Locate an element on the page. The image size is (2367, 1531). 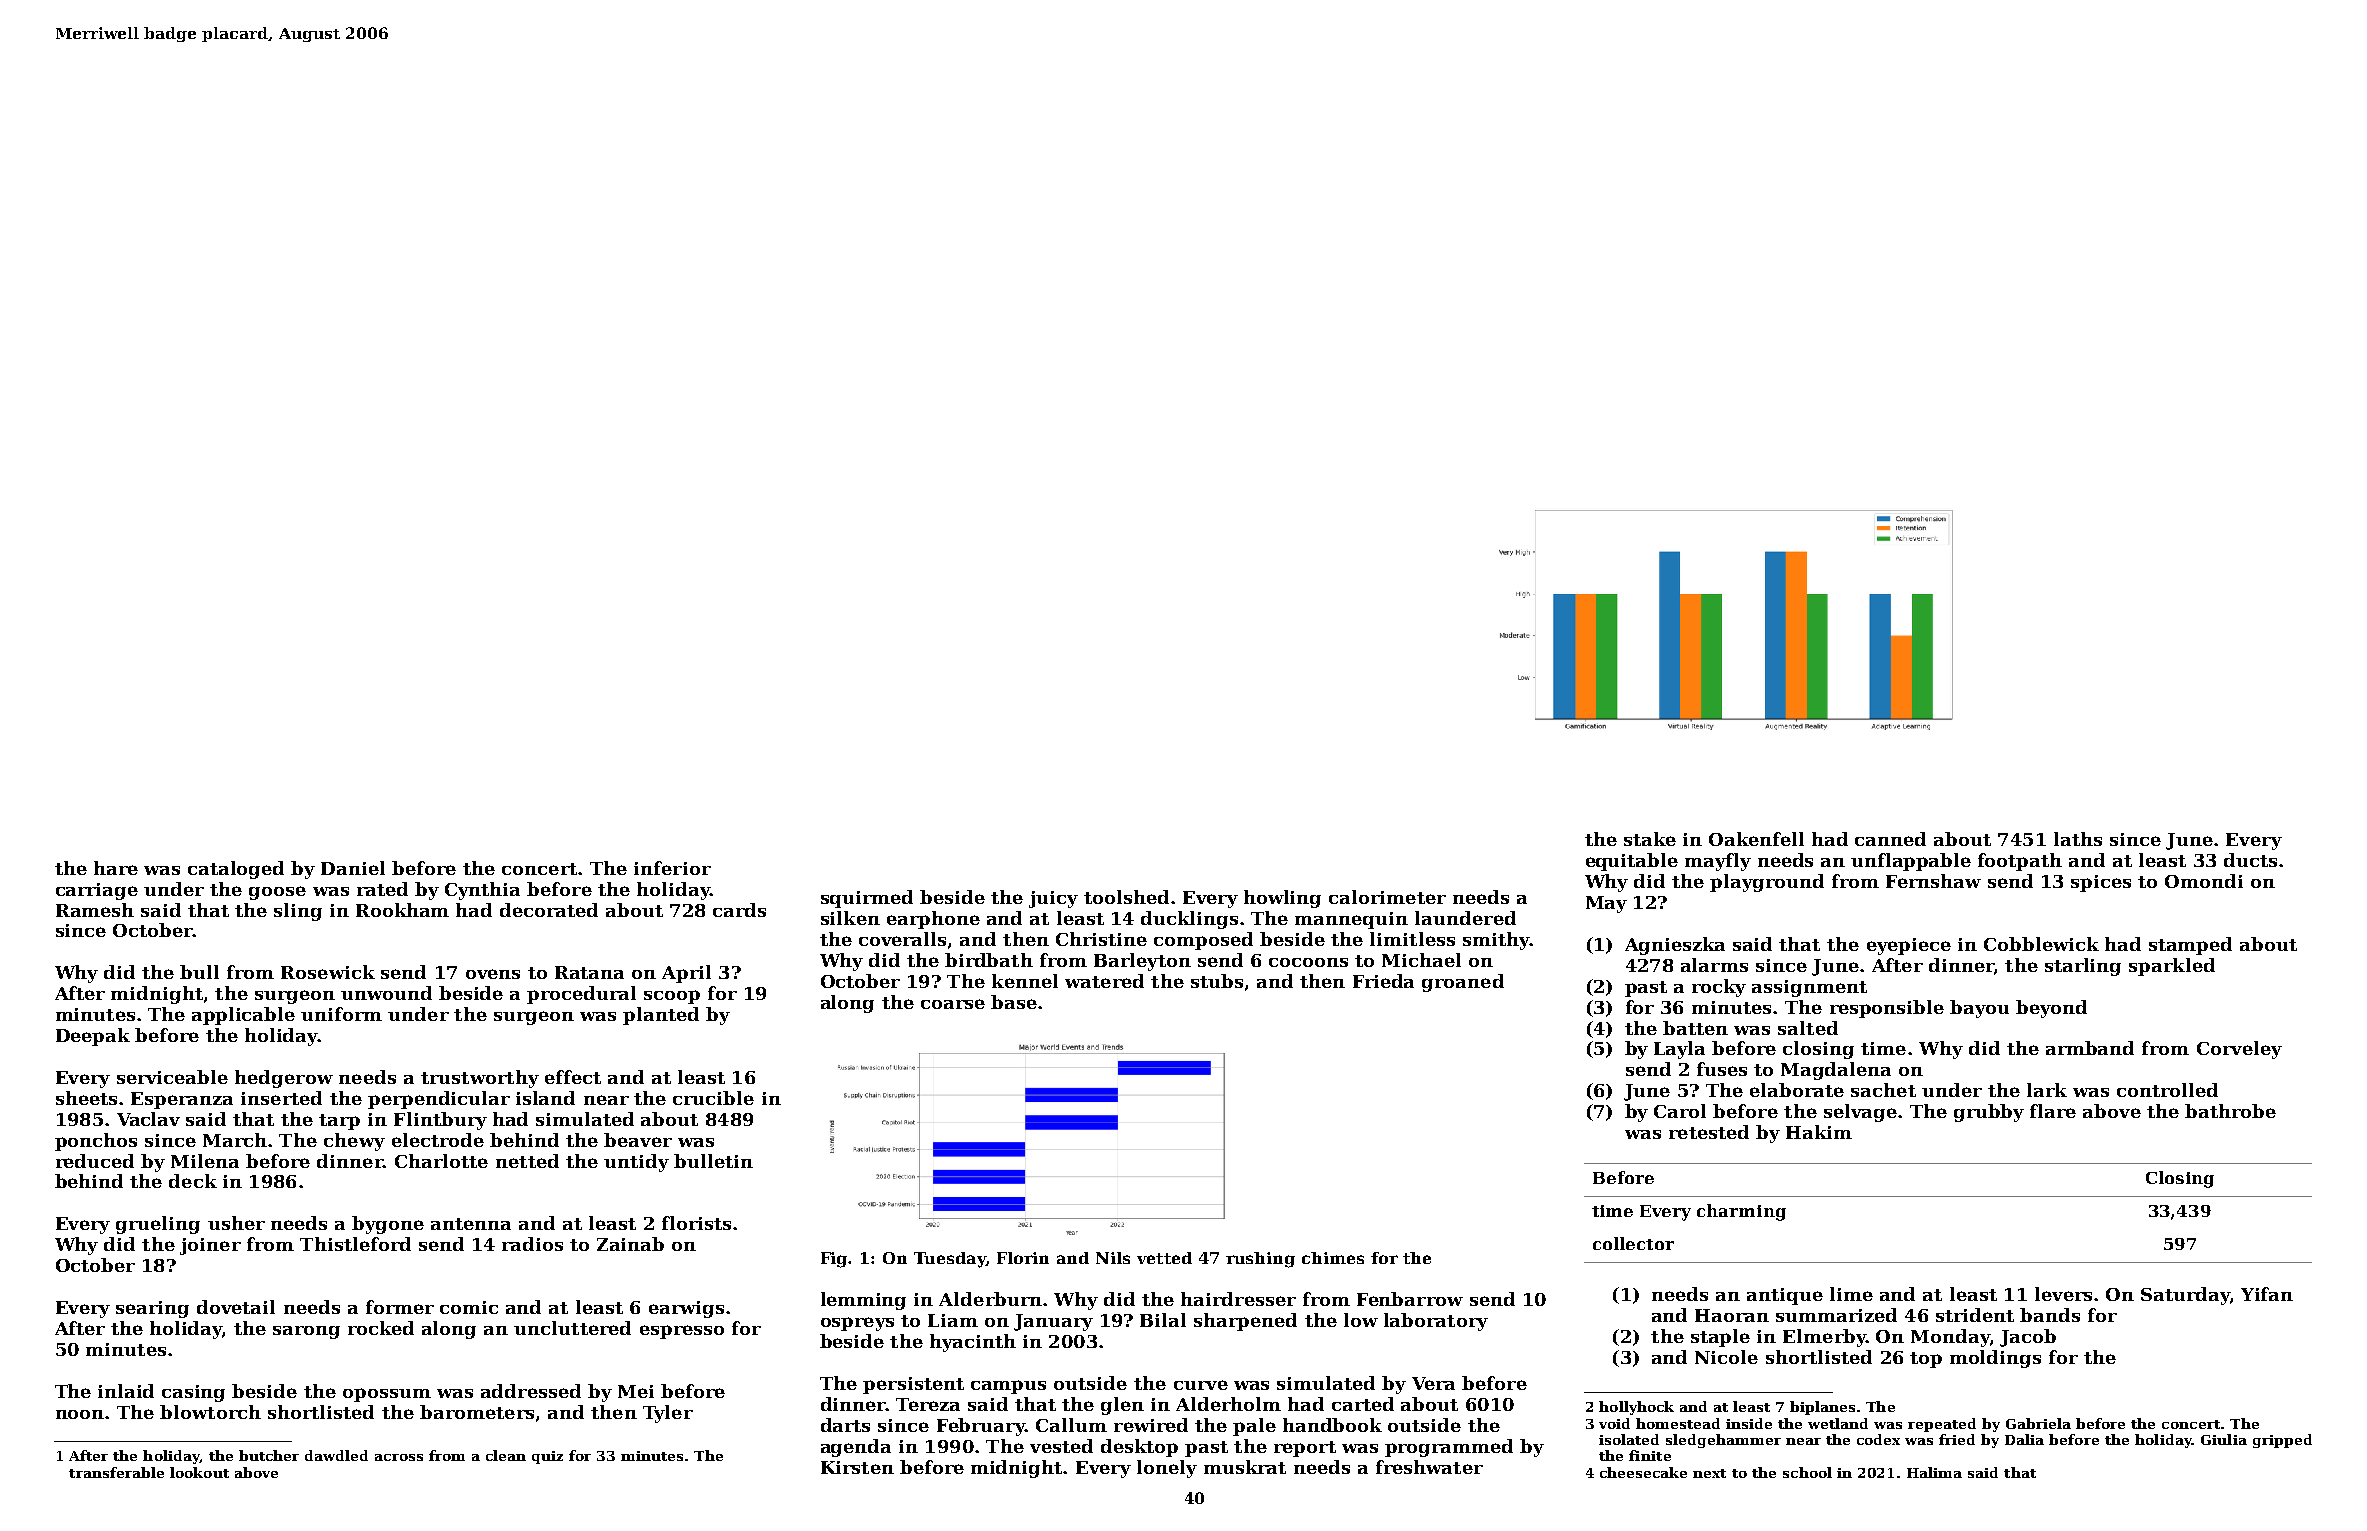
sling is located at coordinates (298, 912).
